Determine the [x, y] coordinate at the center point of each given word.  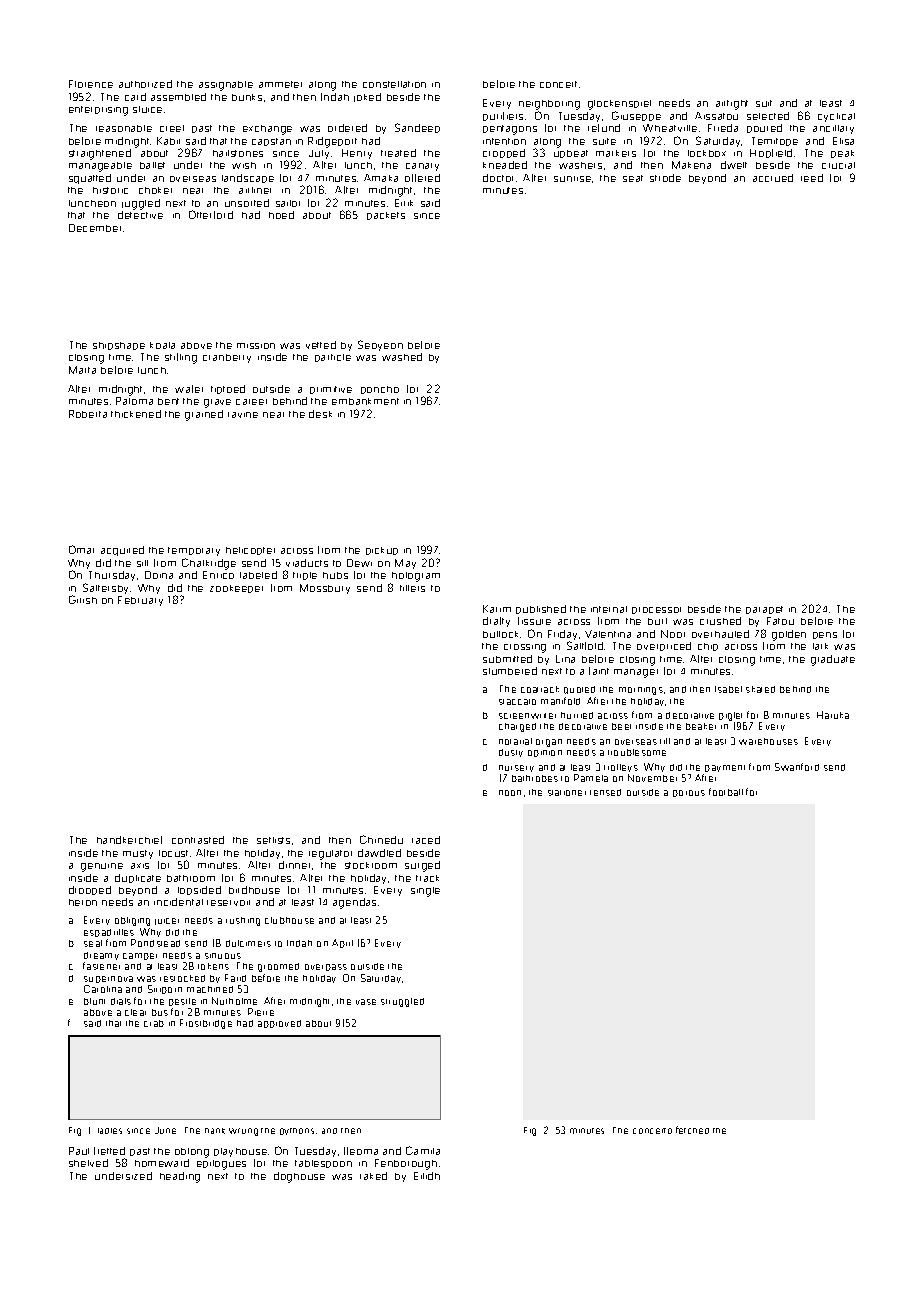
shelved [88, 1163]
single [425, 892]
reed [812, 178]
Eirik [404, 203]
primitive [331, 390]
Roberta [88, 414]
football [726, 792]
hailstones [238, 153]
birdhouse [254, 890]
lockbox [707, 153]
